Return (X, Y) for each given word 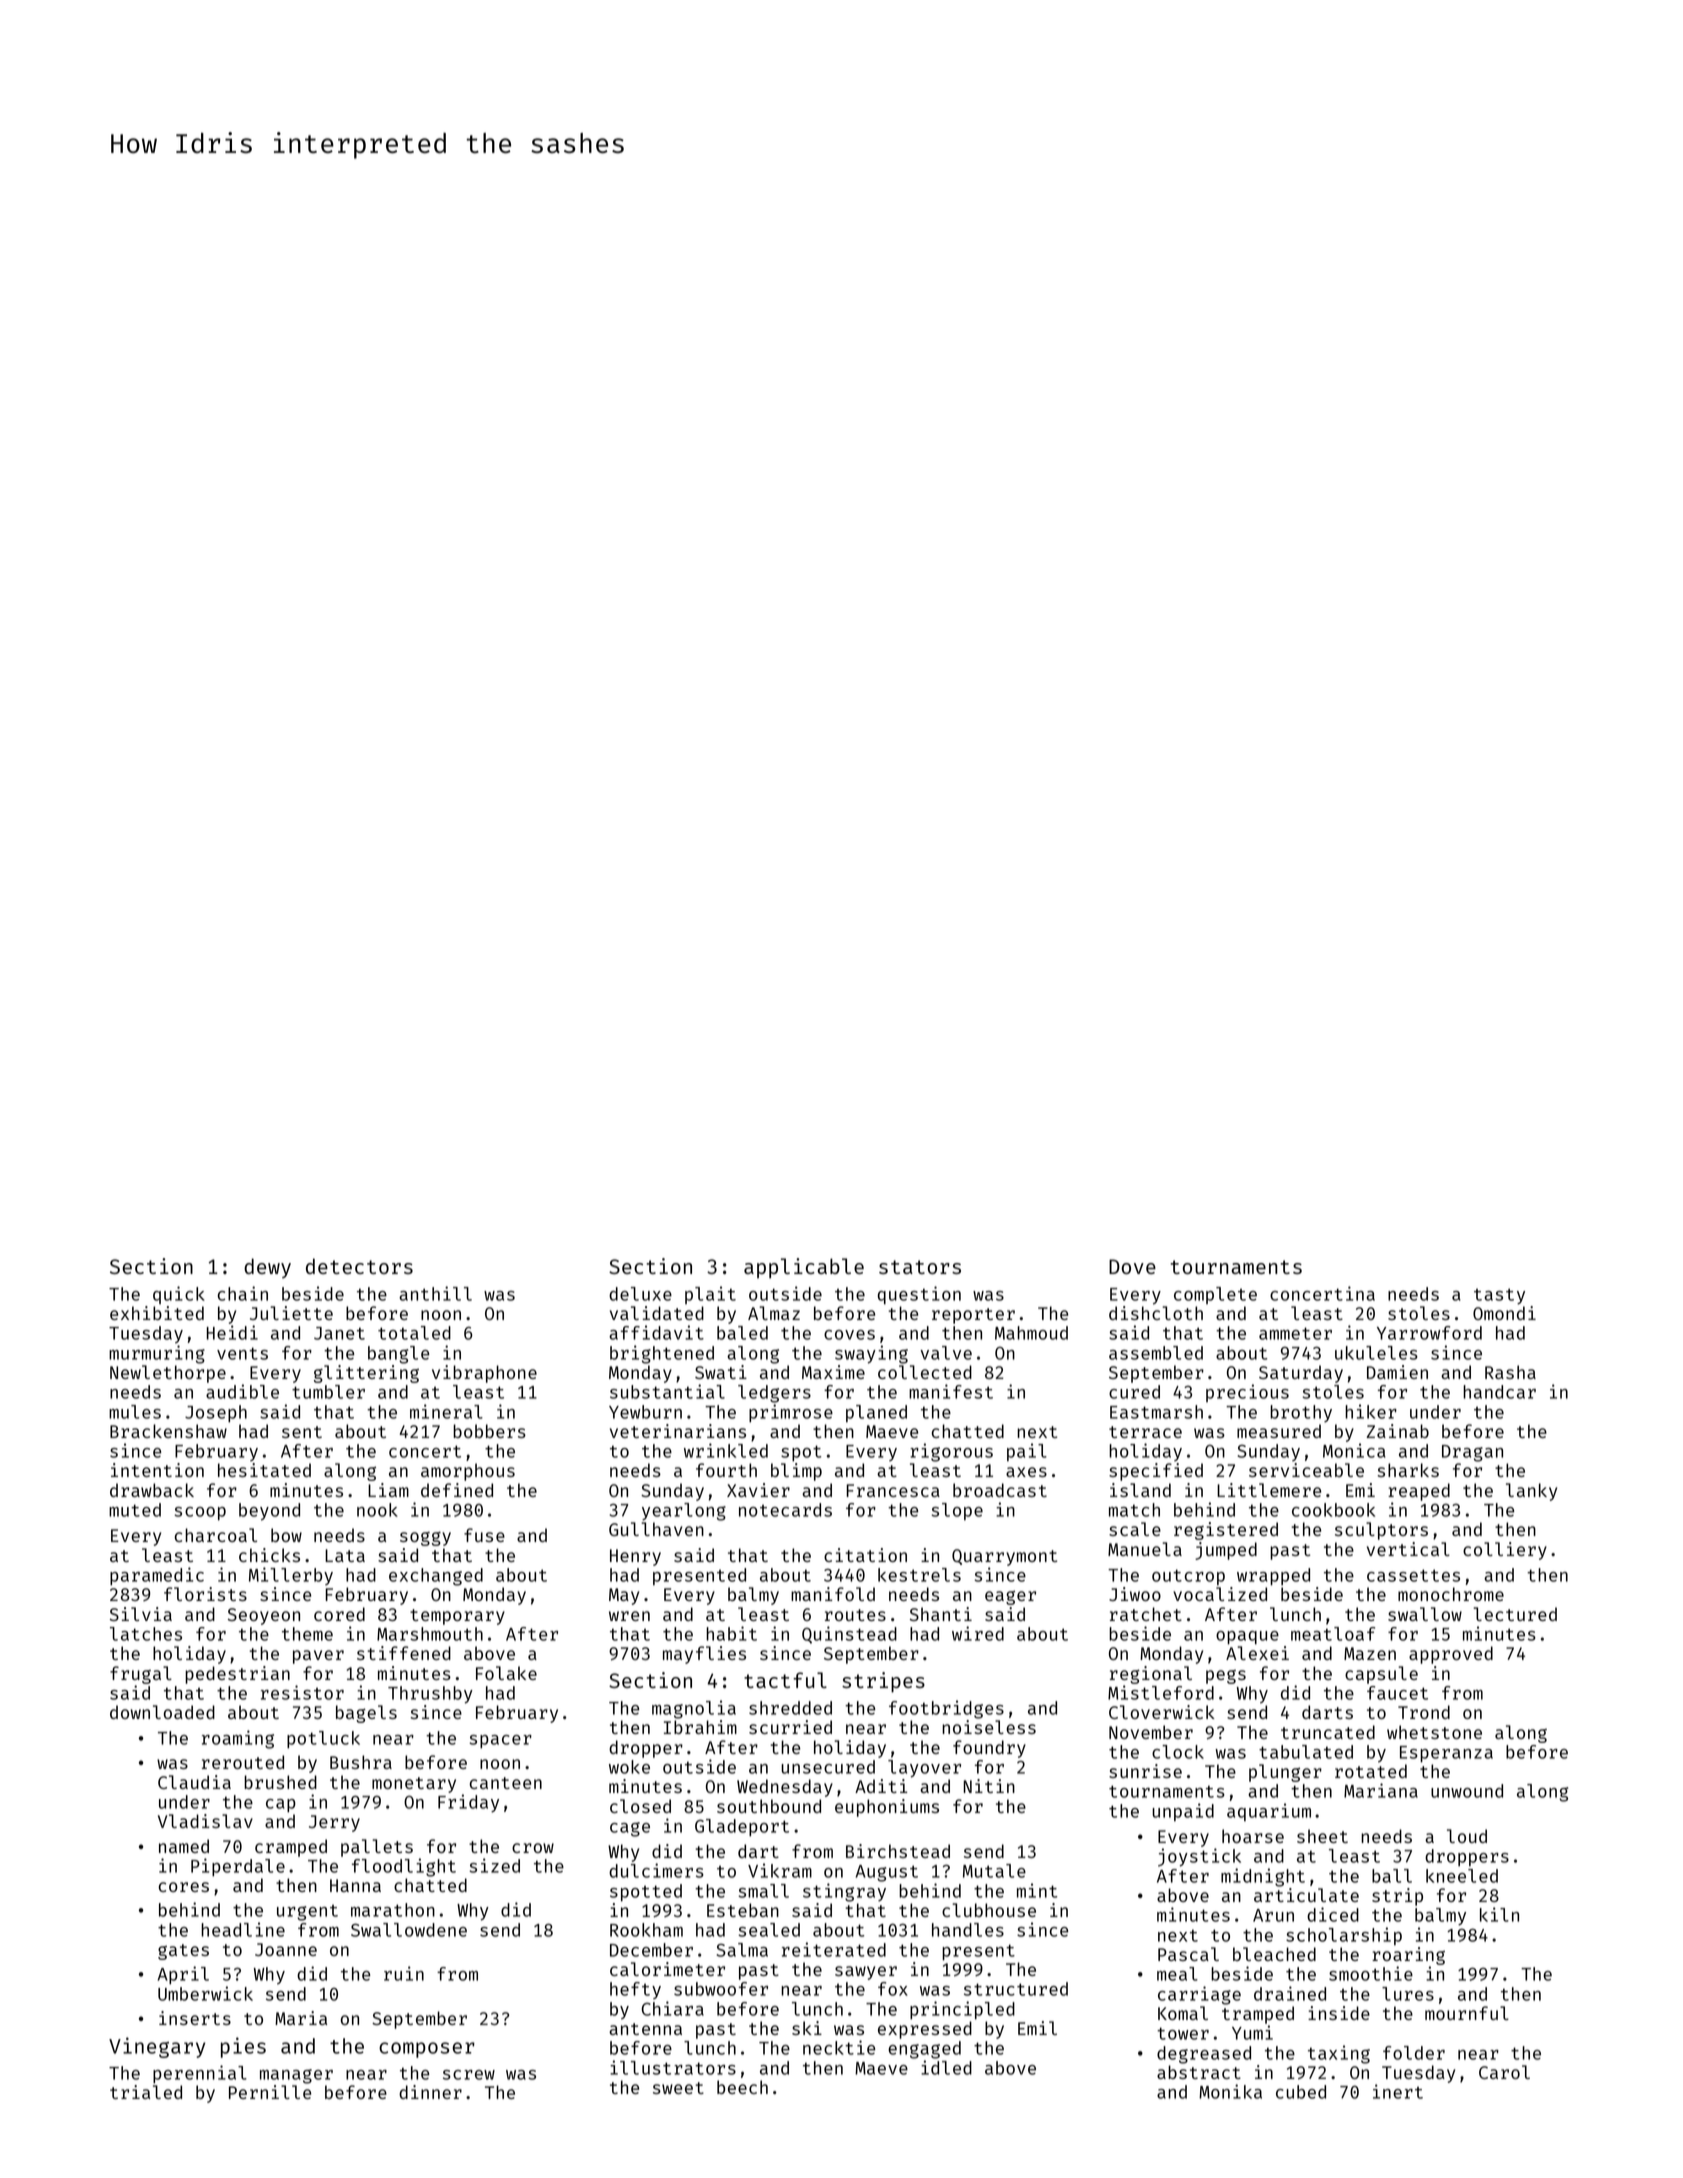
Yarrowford (1429, 1333)
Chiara (673, 2008)
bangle (398, 1355)
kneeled (1462, 1876)
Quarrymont (1004, 1557)
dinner (430, 2092)
